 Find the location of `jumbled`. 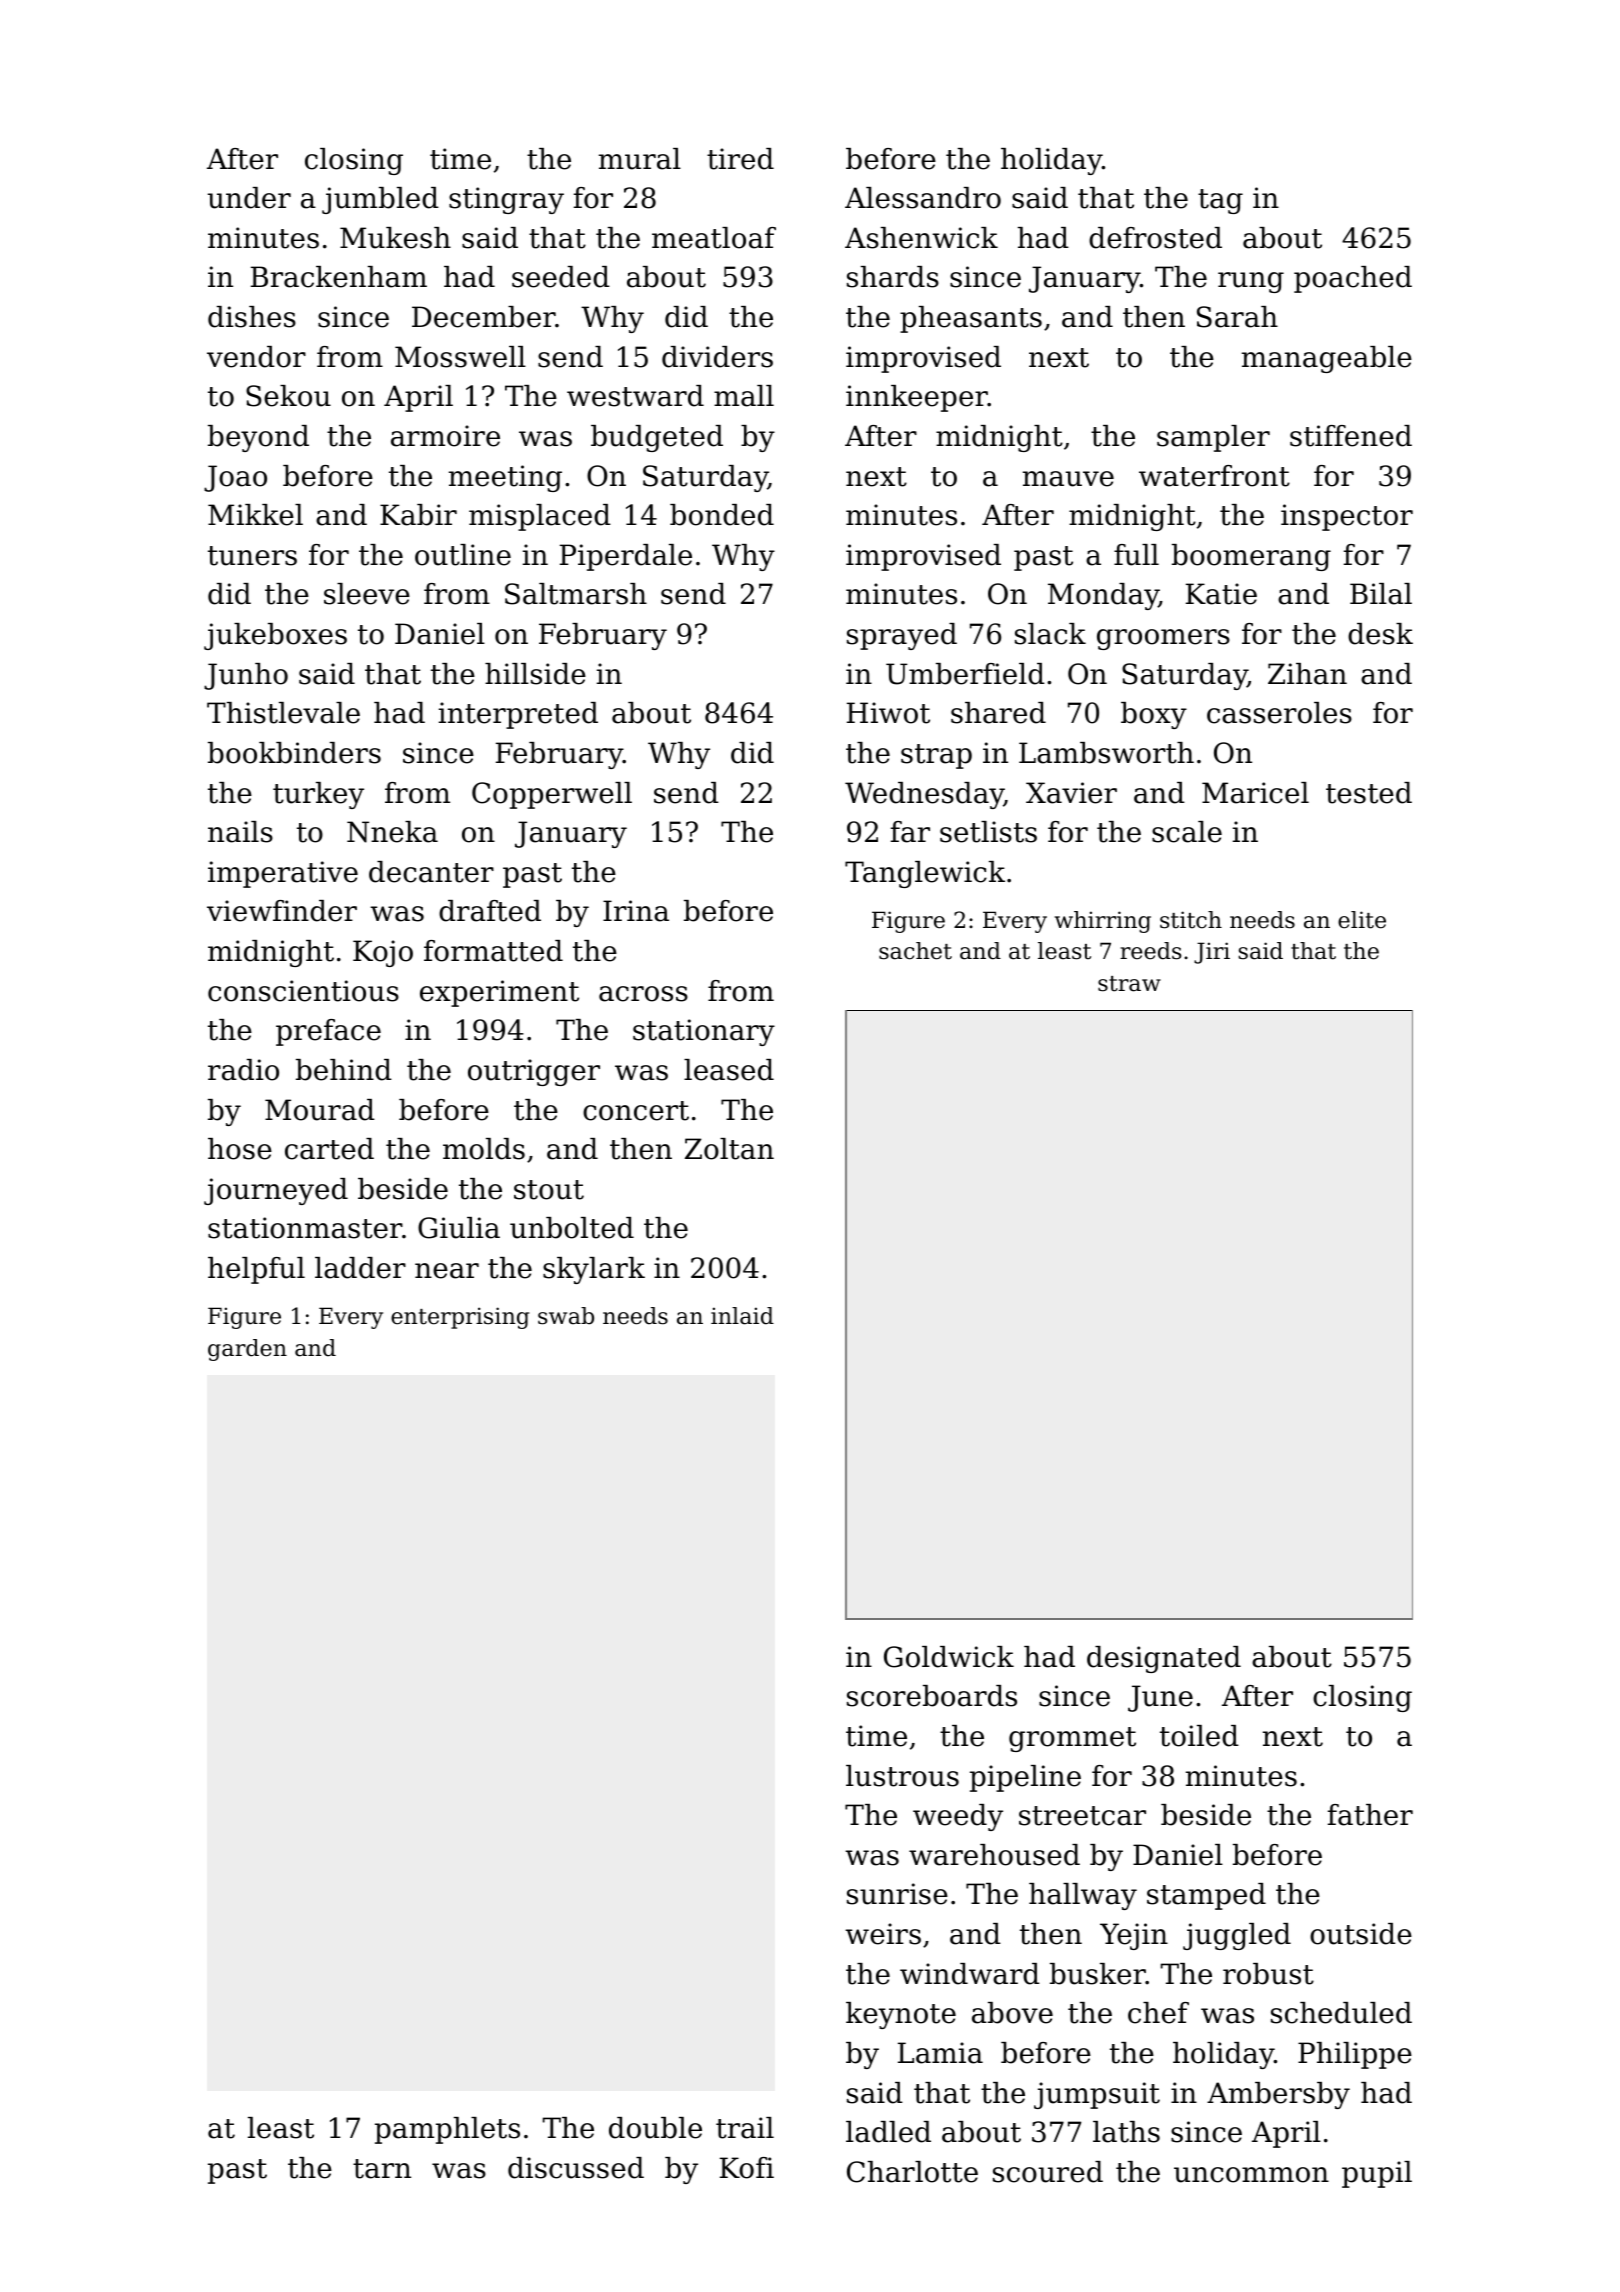

jumbled is located at coordinates (380, 200).
